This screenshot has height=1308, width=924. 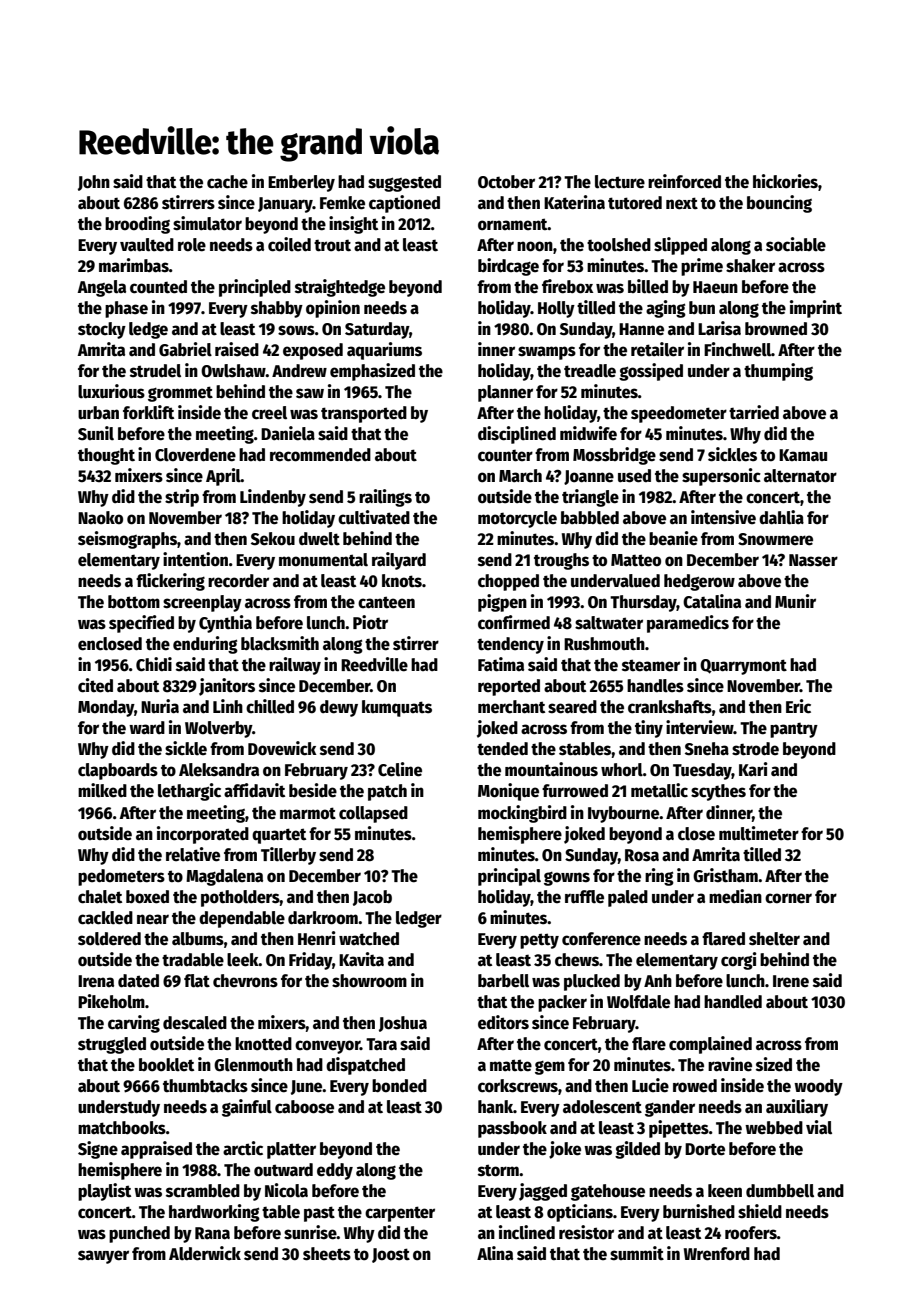 I want to click on simulator, so click(x=207, y=223).
